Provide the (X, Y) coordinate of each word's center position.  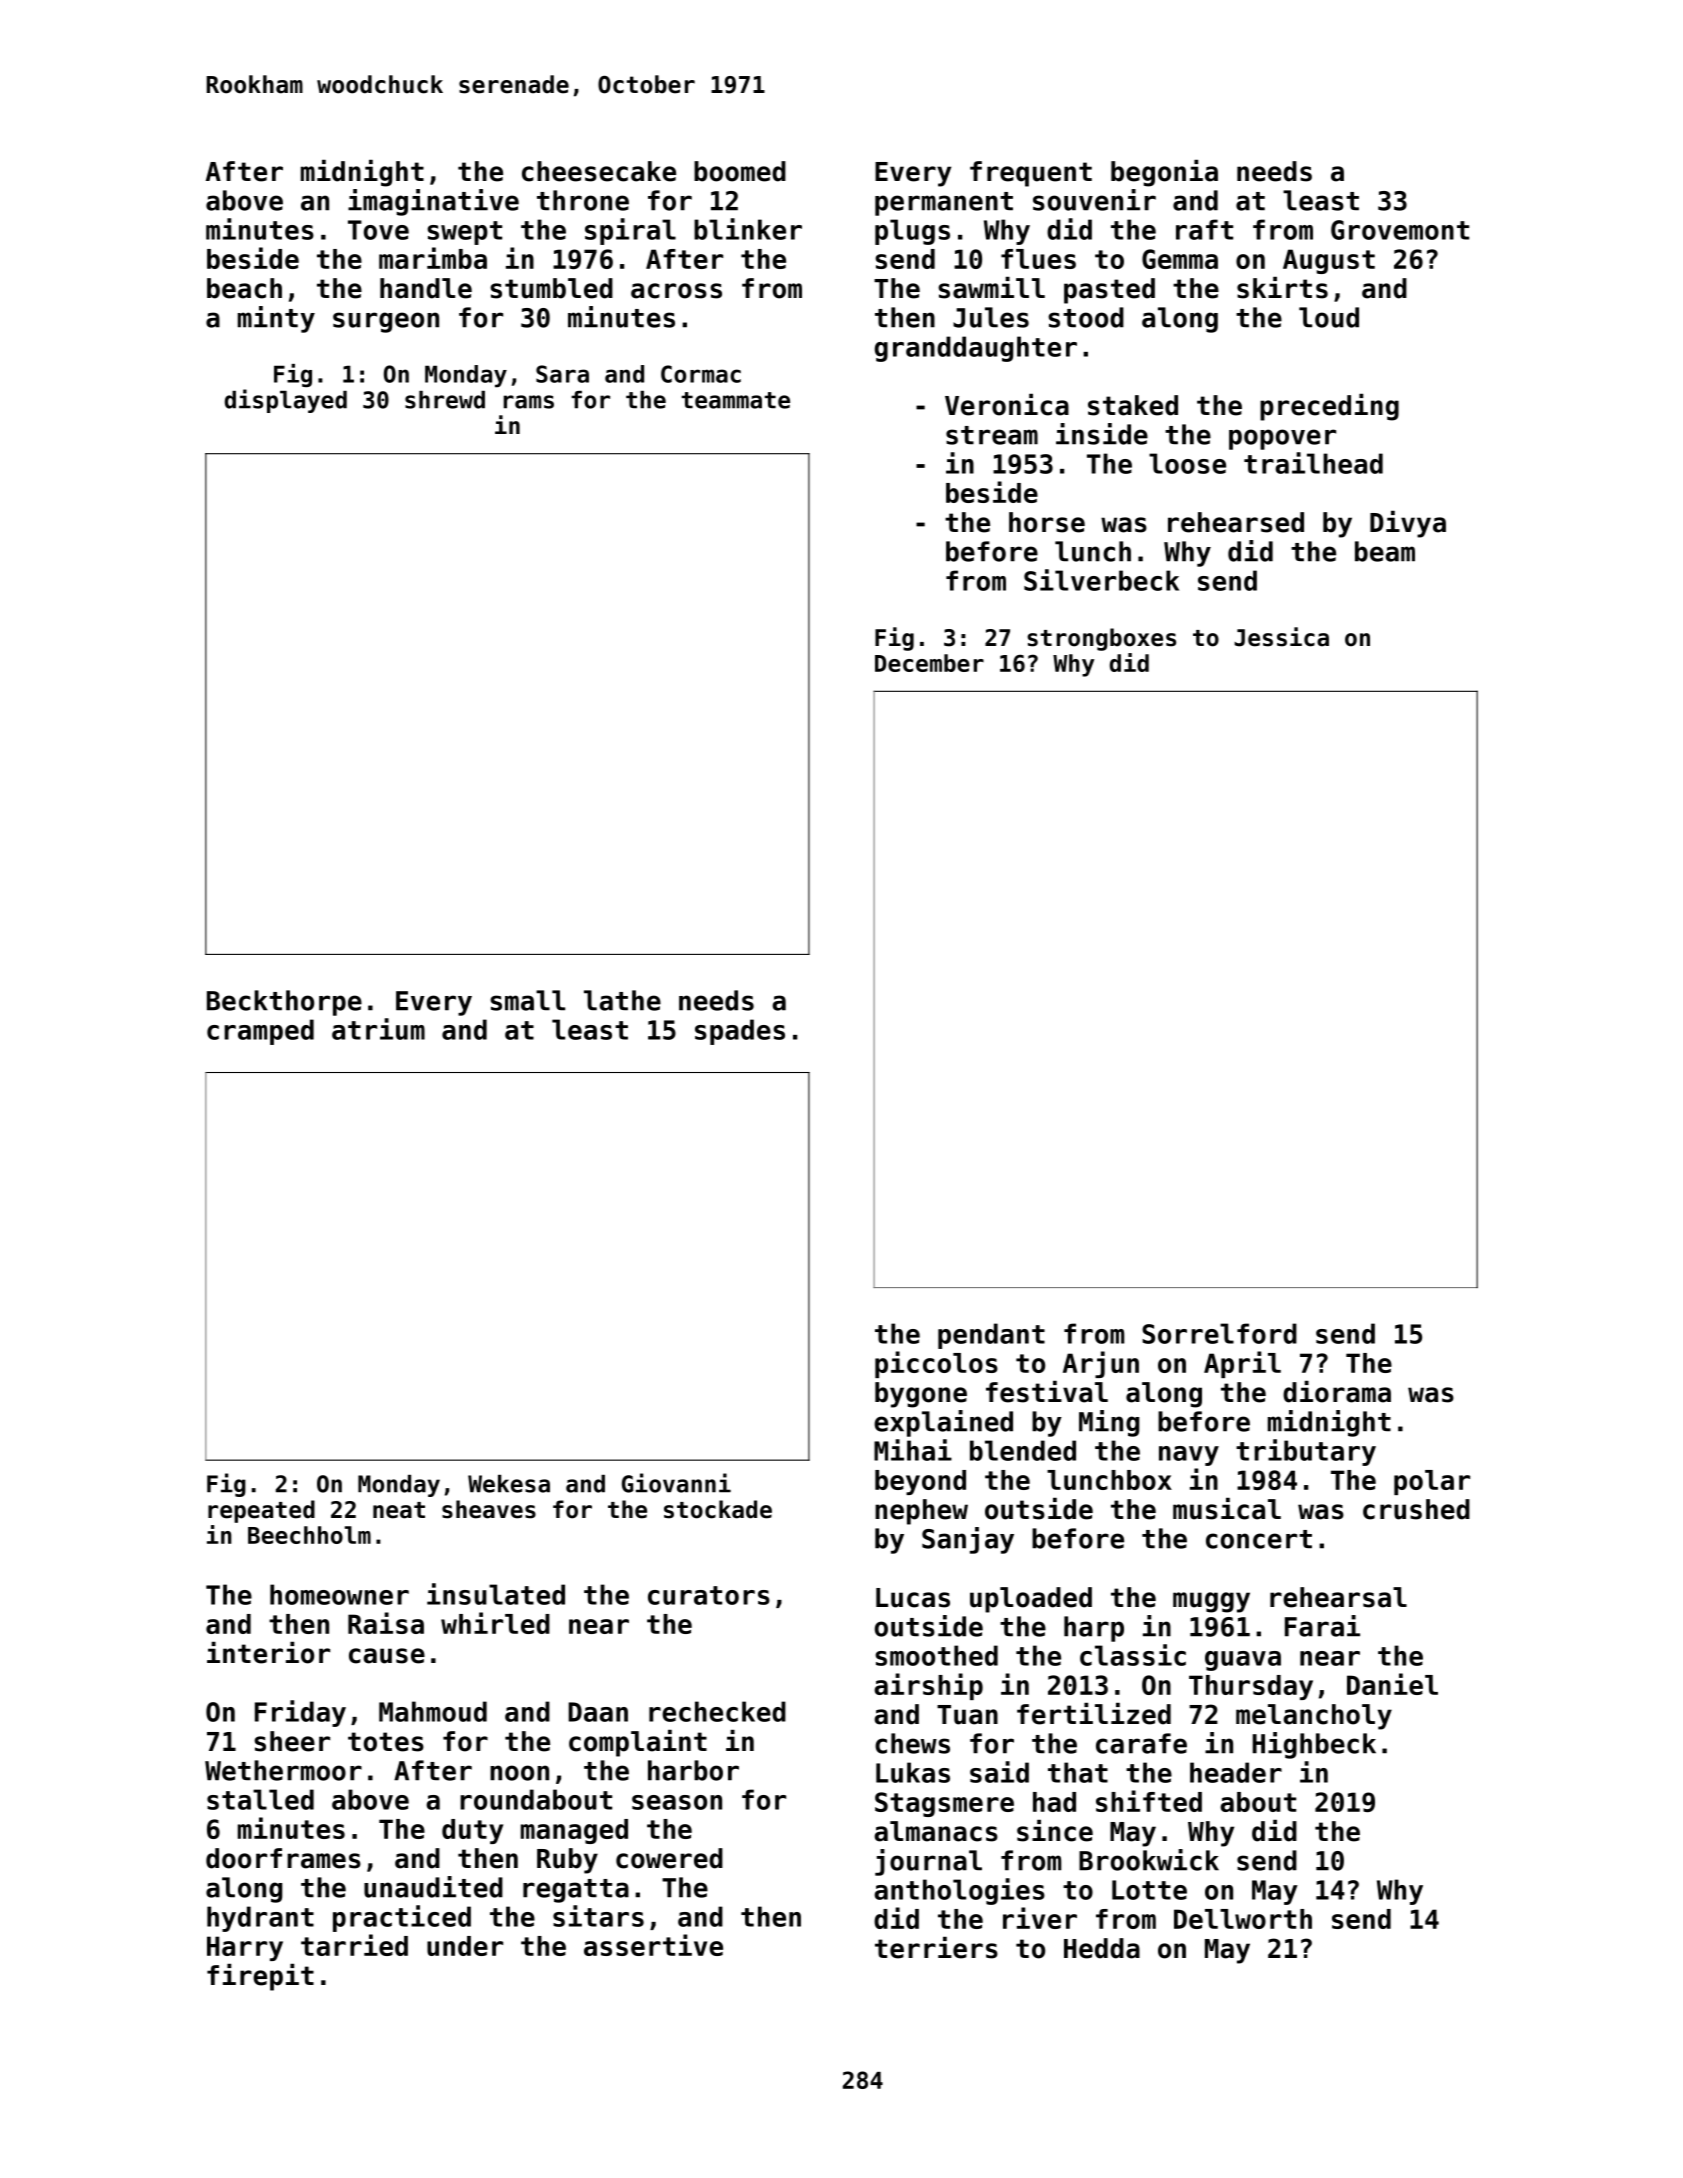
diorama (1337, 1392)
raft (1204, 229)
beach (244, 288)
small (527, 1000)
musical (1227, 1509)
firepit (260, 1977)
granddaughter (976, 349)
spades (740, 1032)
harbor (693, 1770)
